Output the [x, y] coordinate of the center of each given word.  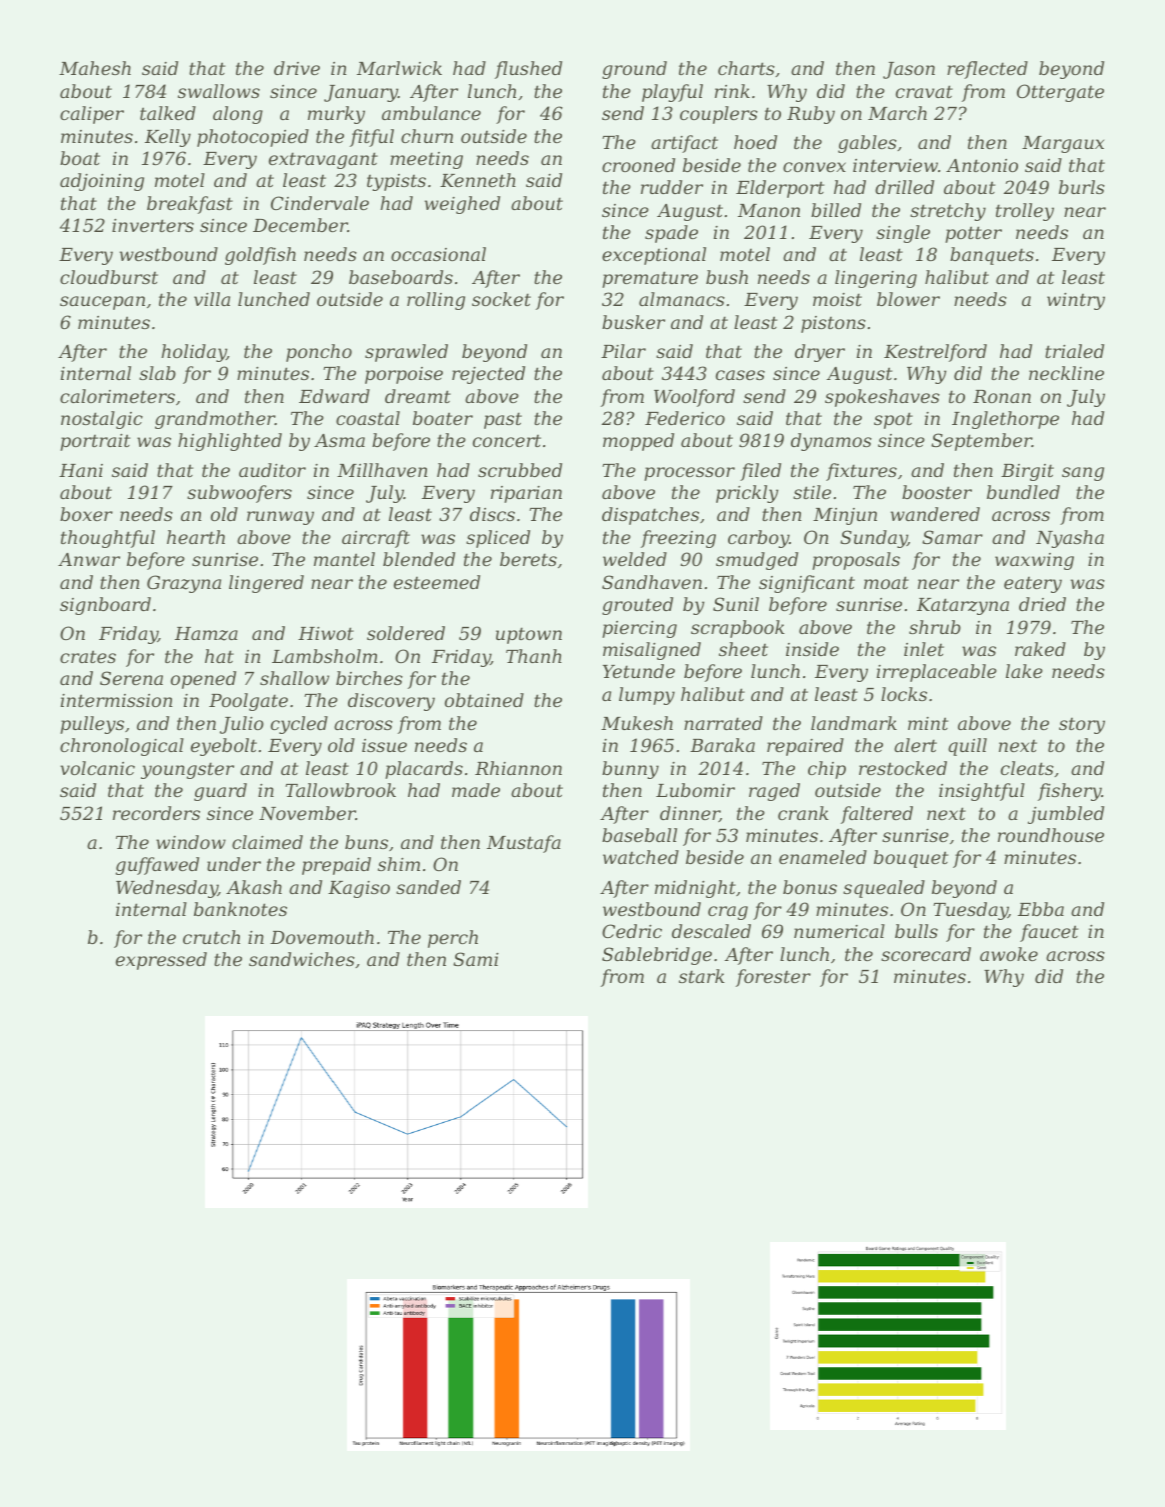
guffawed [157, 866]
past [503, 420]
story [1082, 725]
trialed [1074, 351]
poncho [319, 353]
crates [88, 656]
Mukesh [637, 723]
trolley [1025, 212]
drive [297, 68]
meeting [426, 160]
